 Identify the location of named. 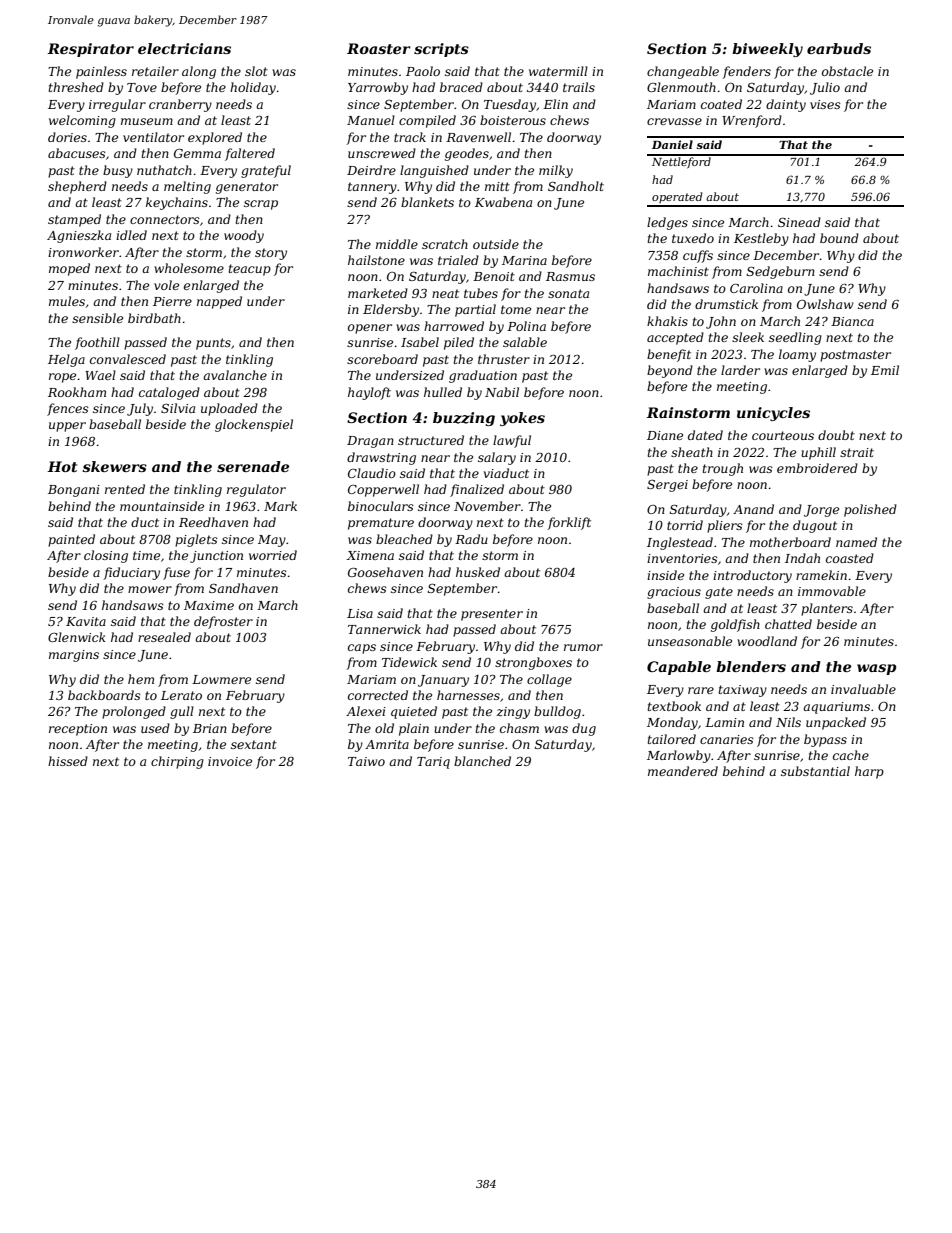
(856, 542).
